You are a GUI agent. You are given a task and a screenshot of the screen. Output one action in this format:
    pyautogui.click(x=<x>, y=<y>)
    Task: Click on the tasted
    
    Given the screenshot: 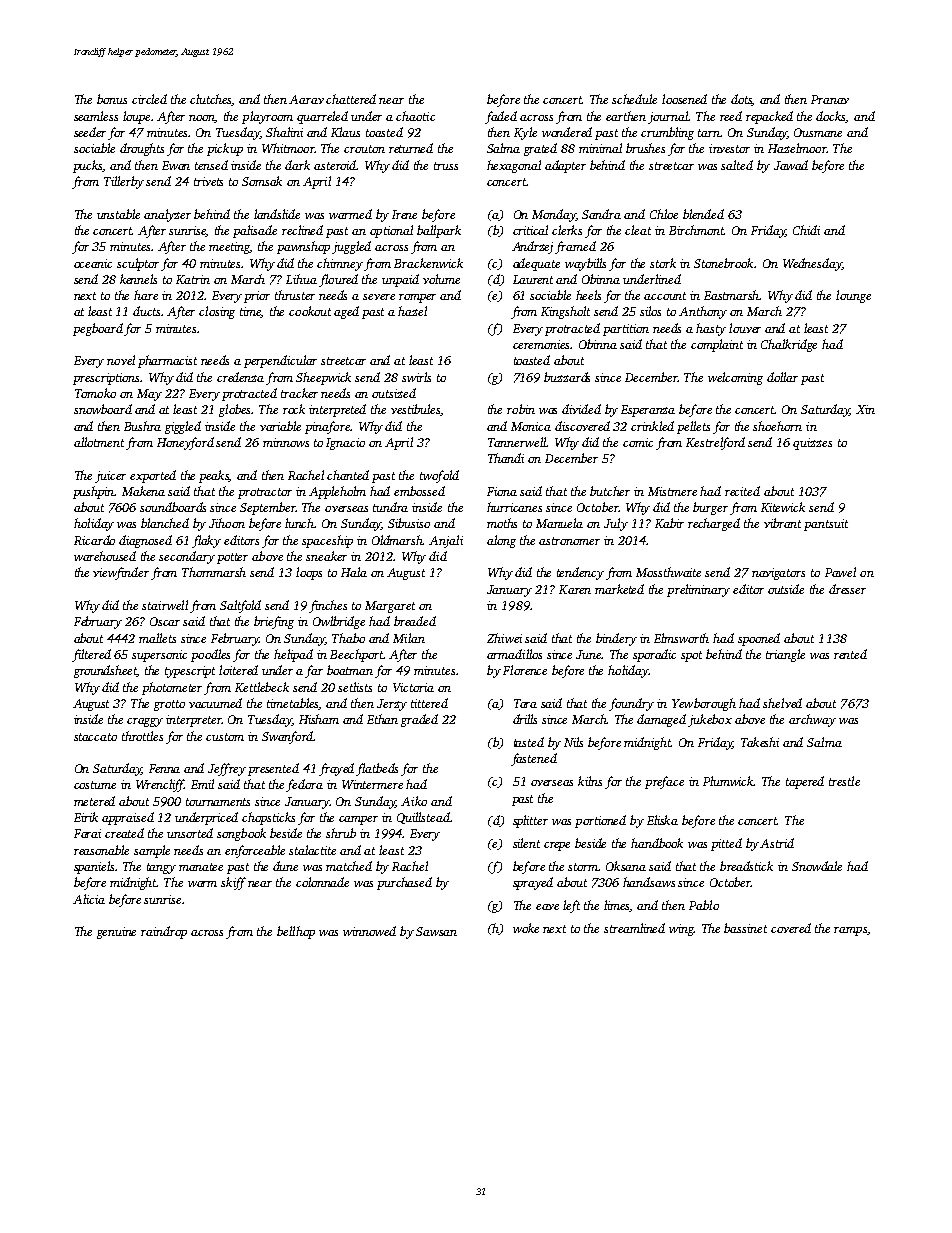 What is the action you would take?
    pyautogui.click(x=529, y=742)
